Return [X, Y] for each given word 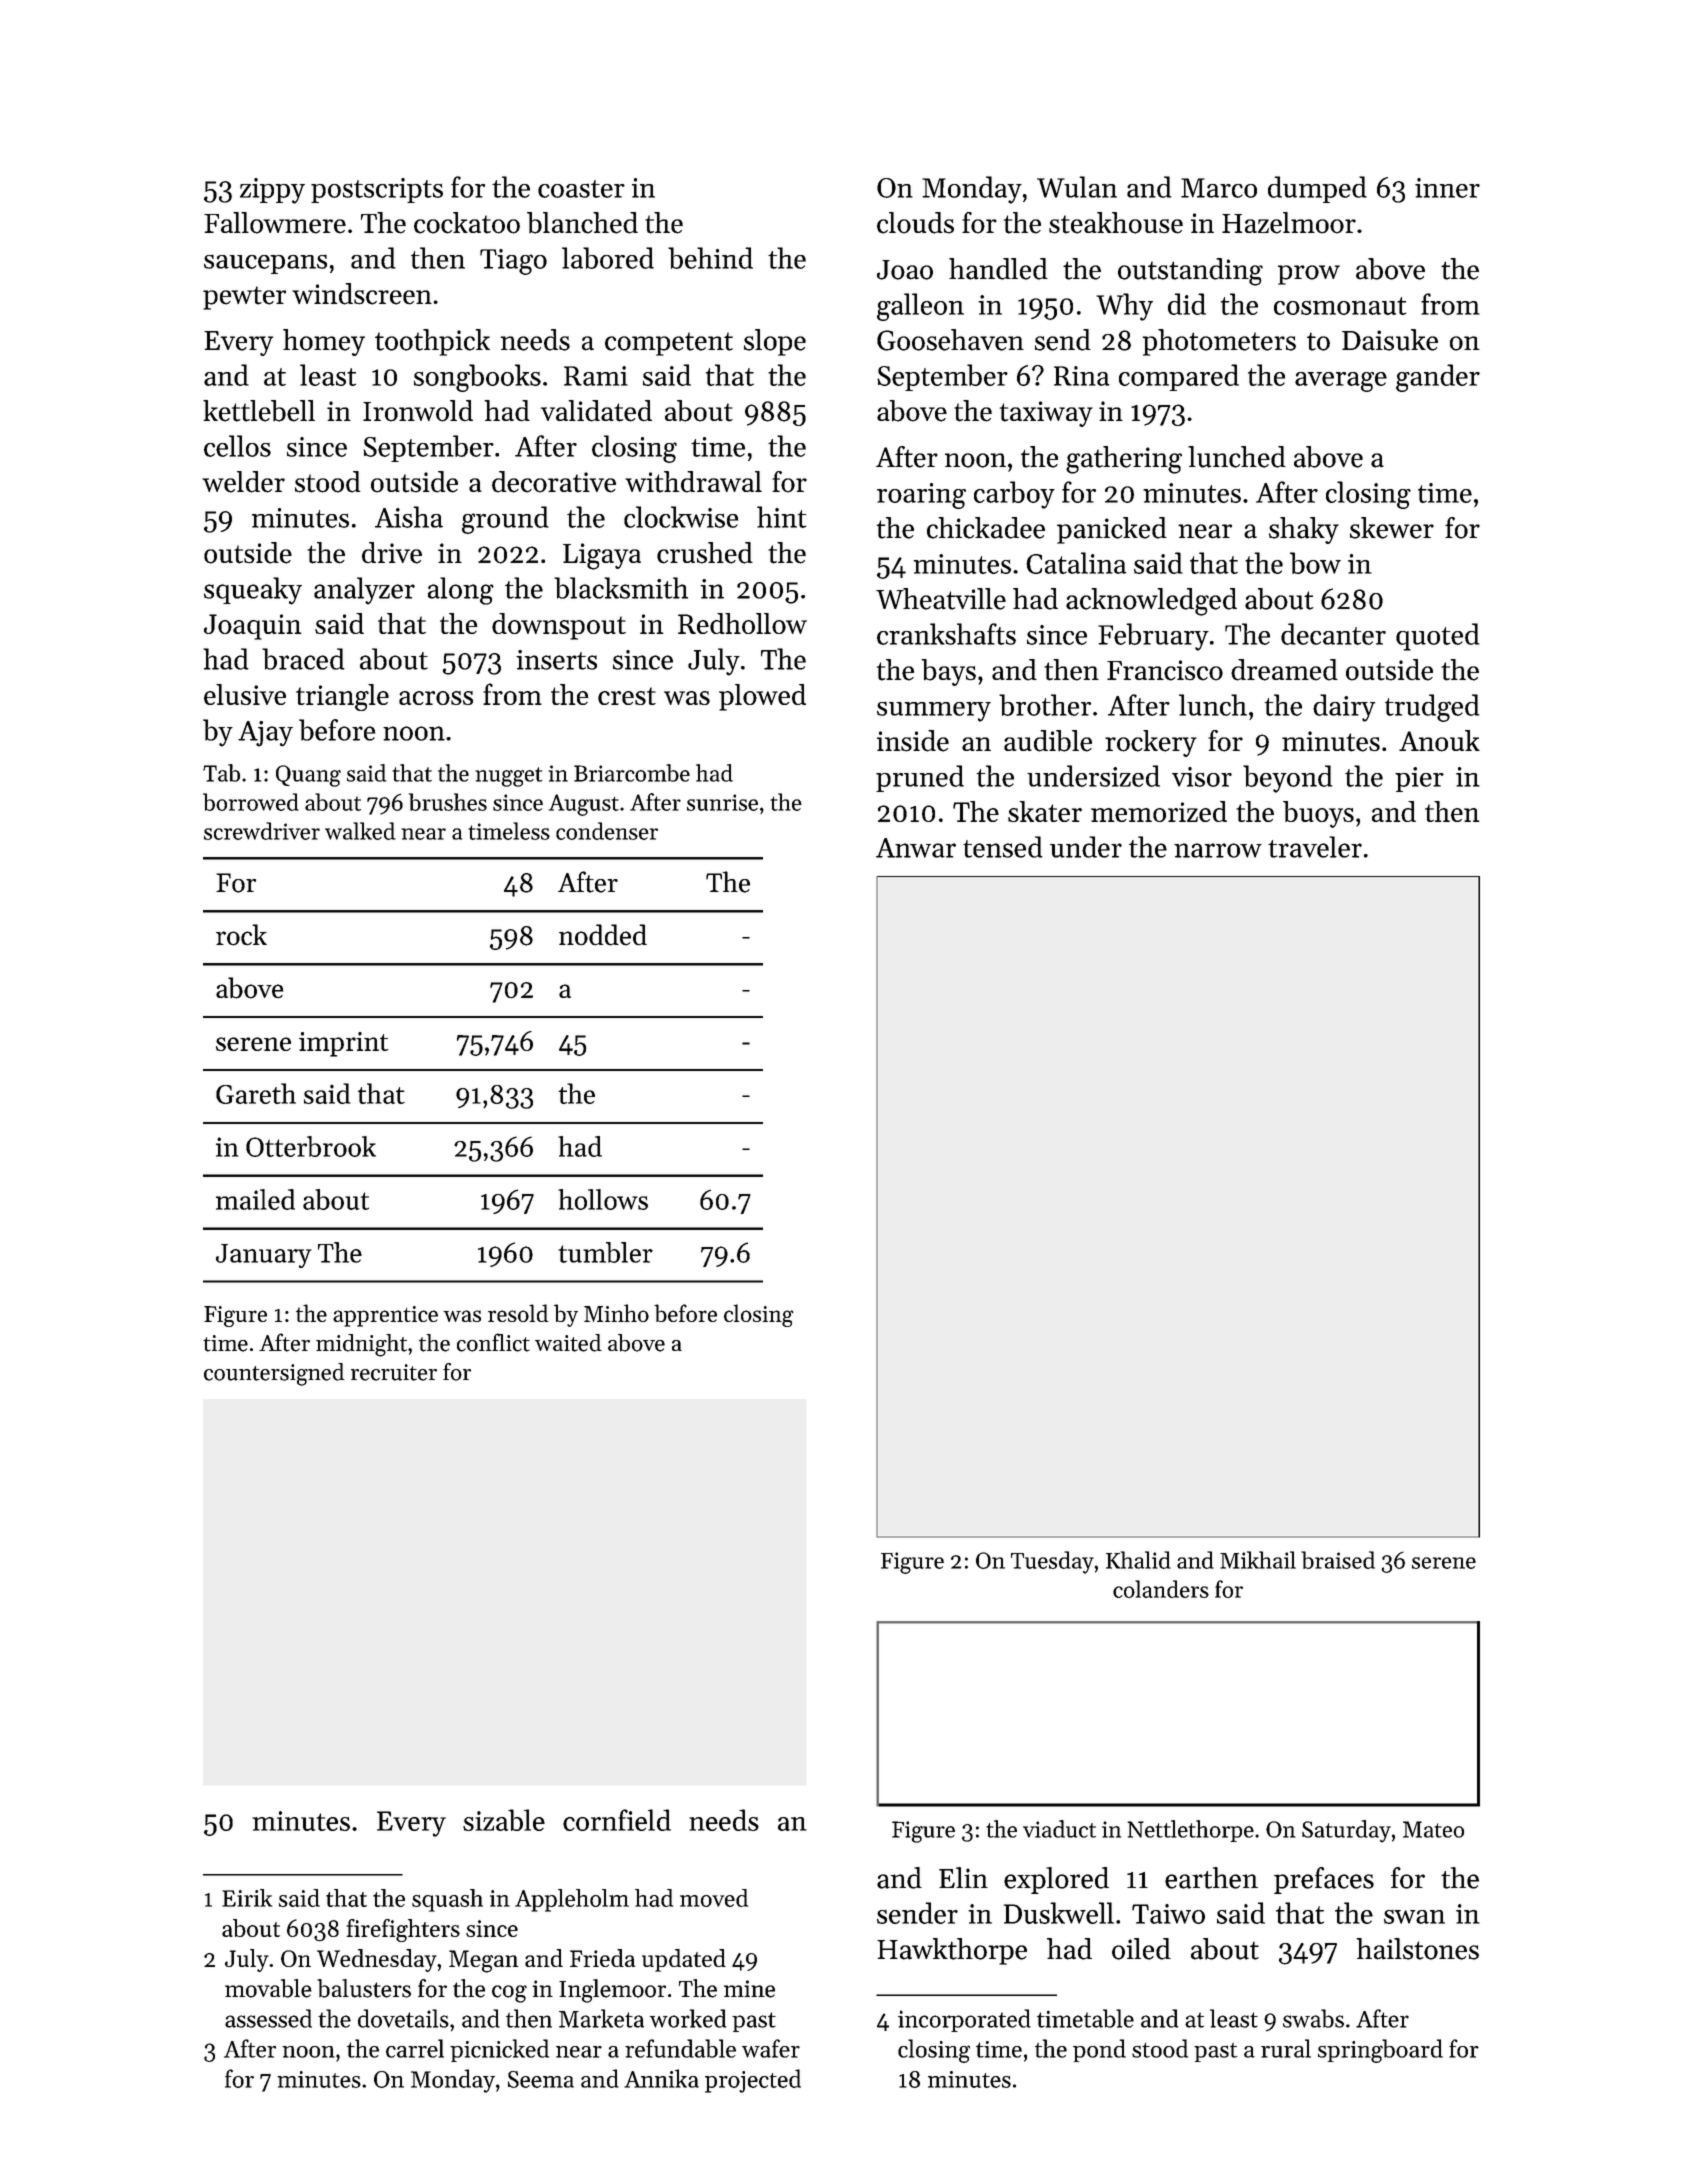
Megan [483, 1961]
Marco [1219, 188]
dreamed [1284, 670]
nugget [509, 777]
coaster [581, 189]
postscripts [377, 190]
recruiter [394, 1372]
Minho [616, 1313]
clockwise [681, 517]
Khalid [1138, 1560]
